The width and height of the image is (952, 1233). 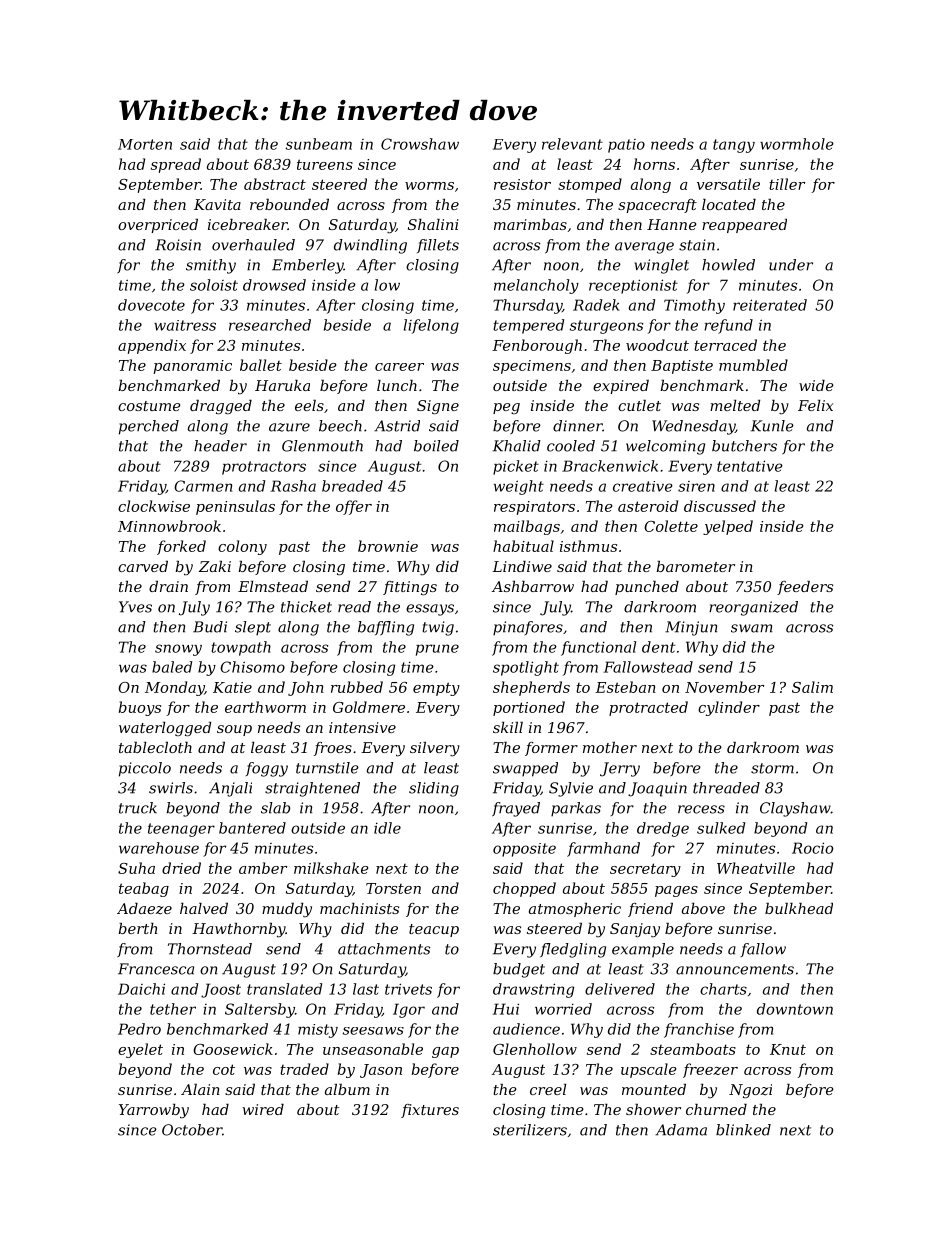 What do you see at coordinates (248, 224) in the image?
I see `icebreaker` at bounding box center [248, 224].
